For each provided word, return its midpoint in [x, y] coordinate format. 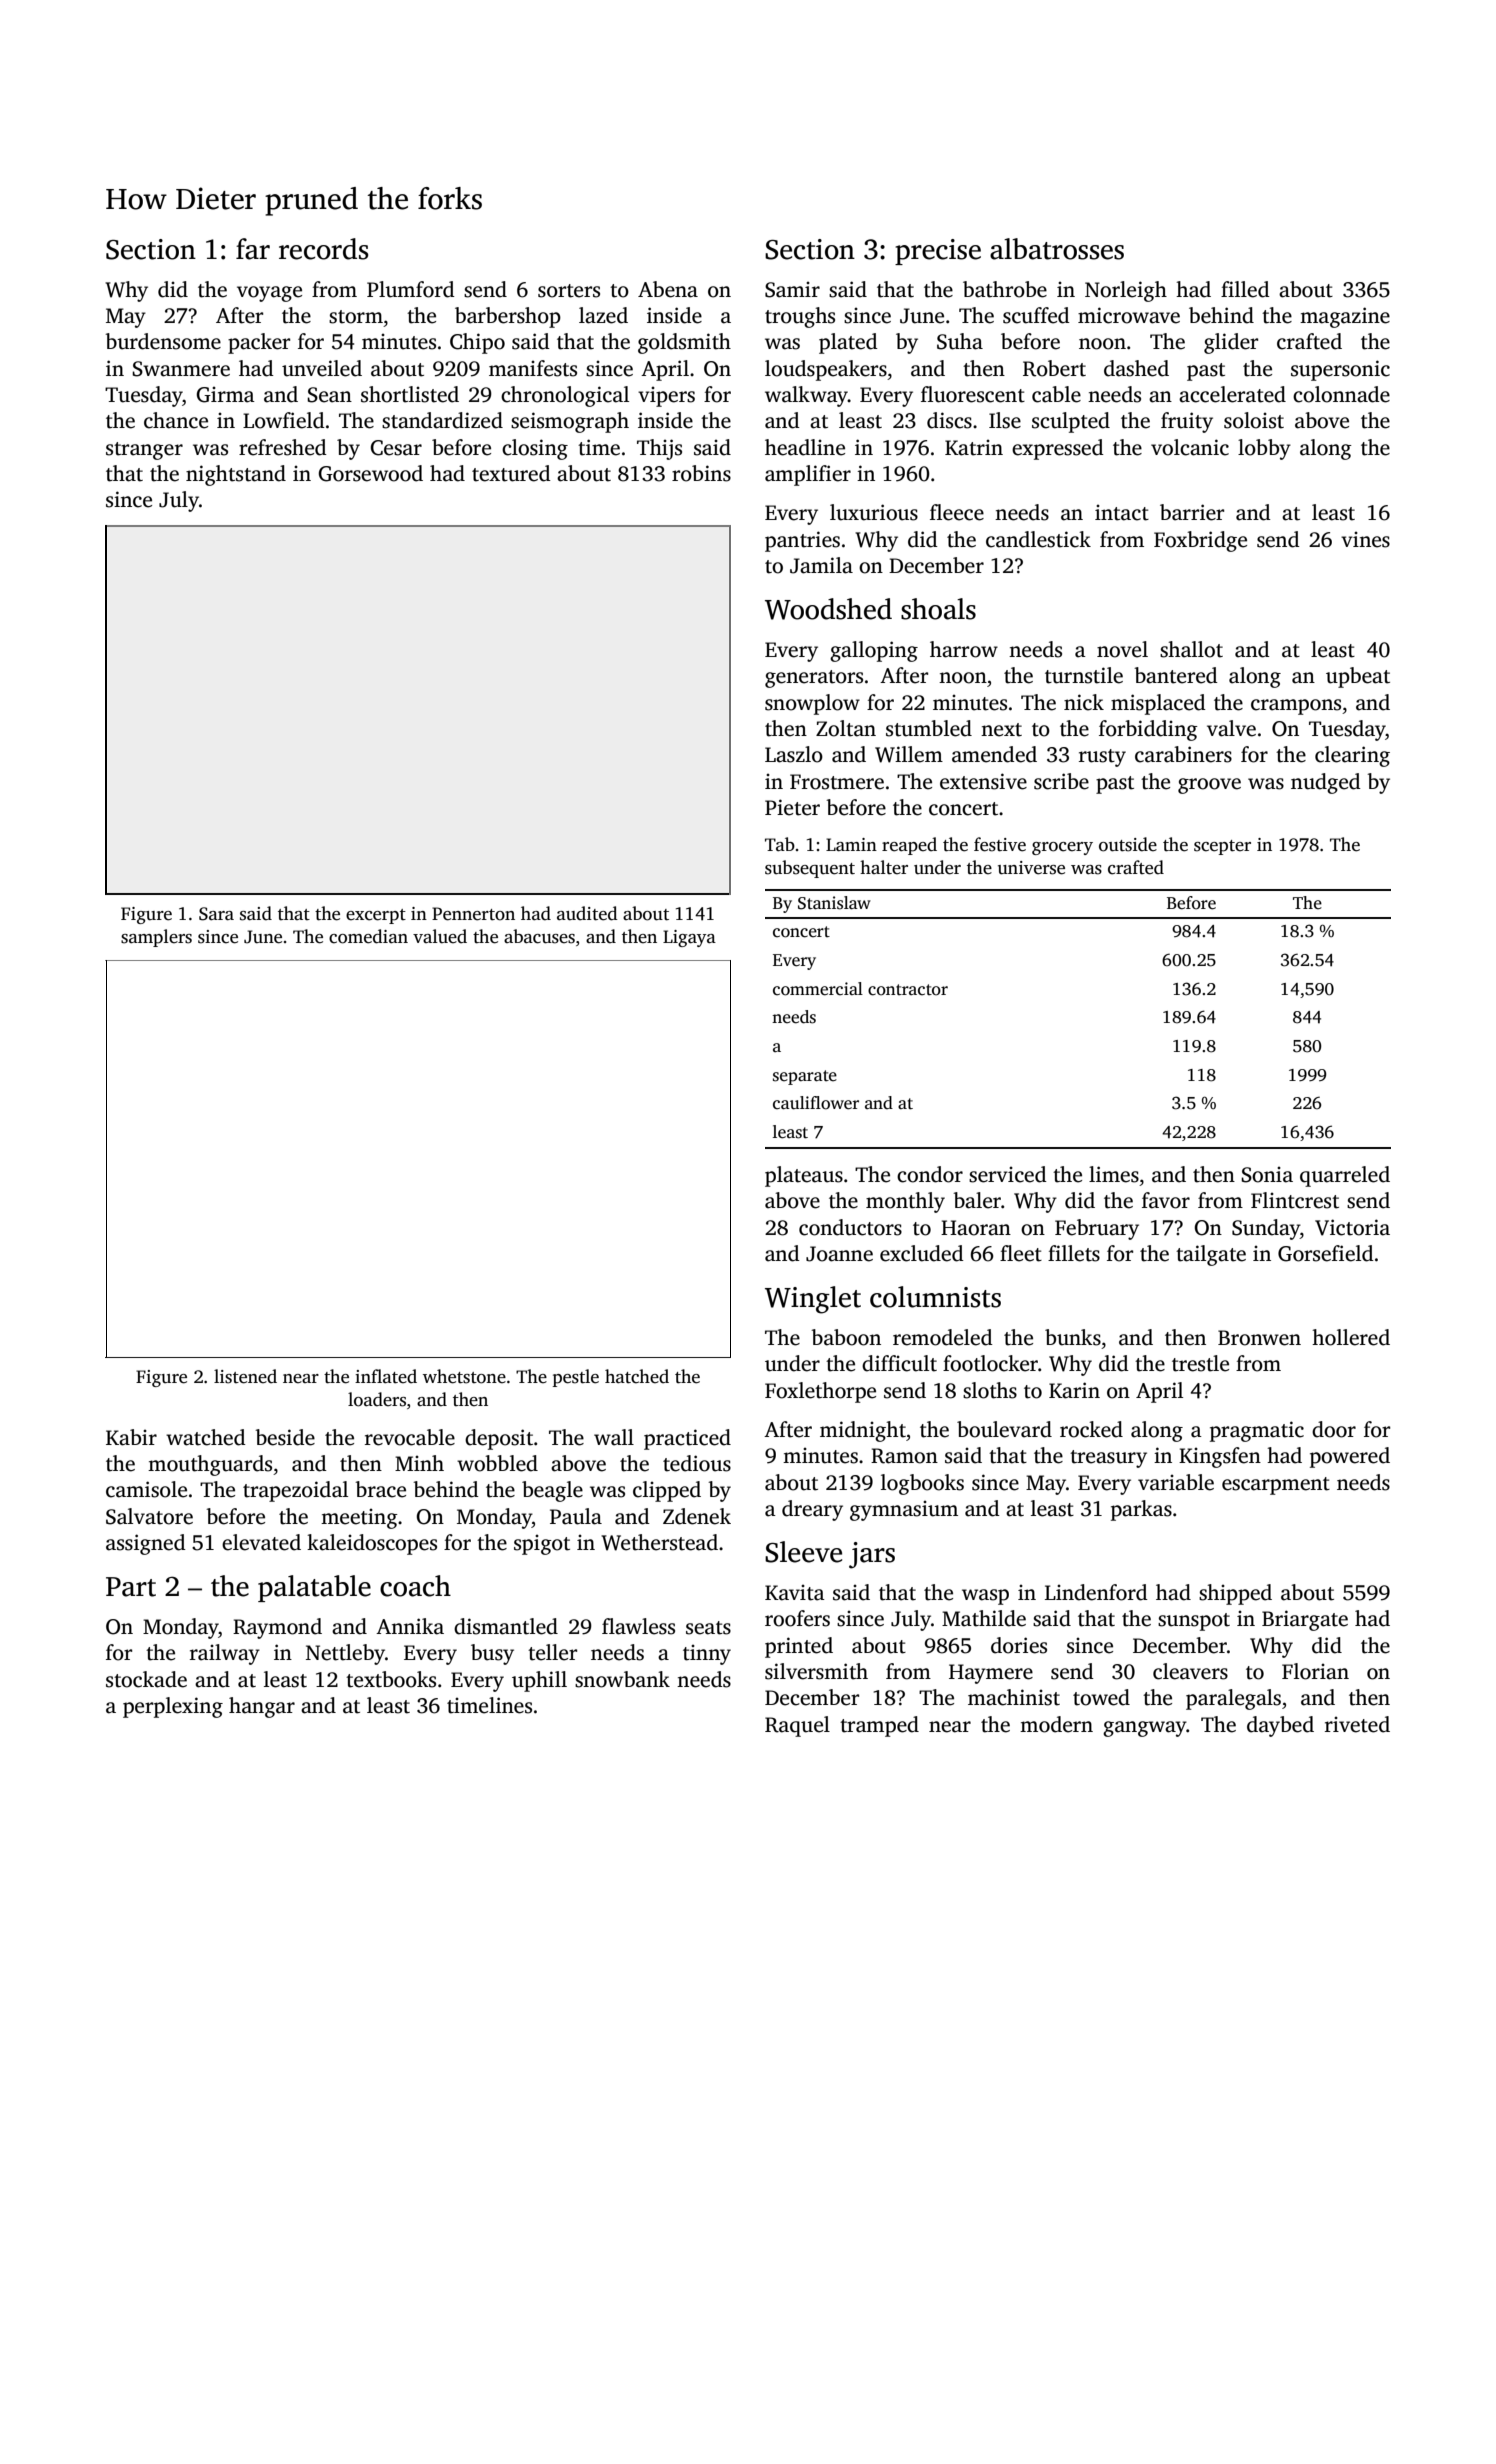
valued [440, 936]
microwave [1129, 315]
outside [1128, 844]
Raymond [277, 1628]
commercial [818, 989]
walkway [806, 396]
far [253, 249]
